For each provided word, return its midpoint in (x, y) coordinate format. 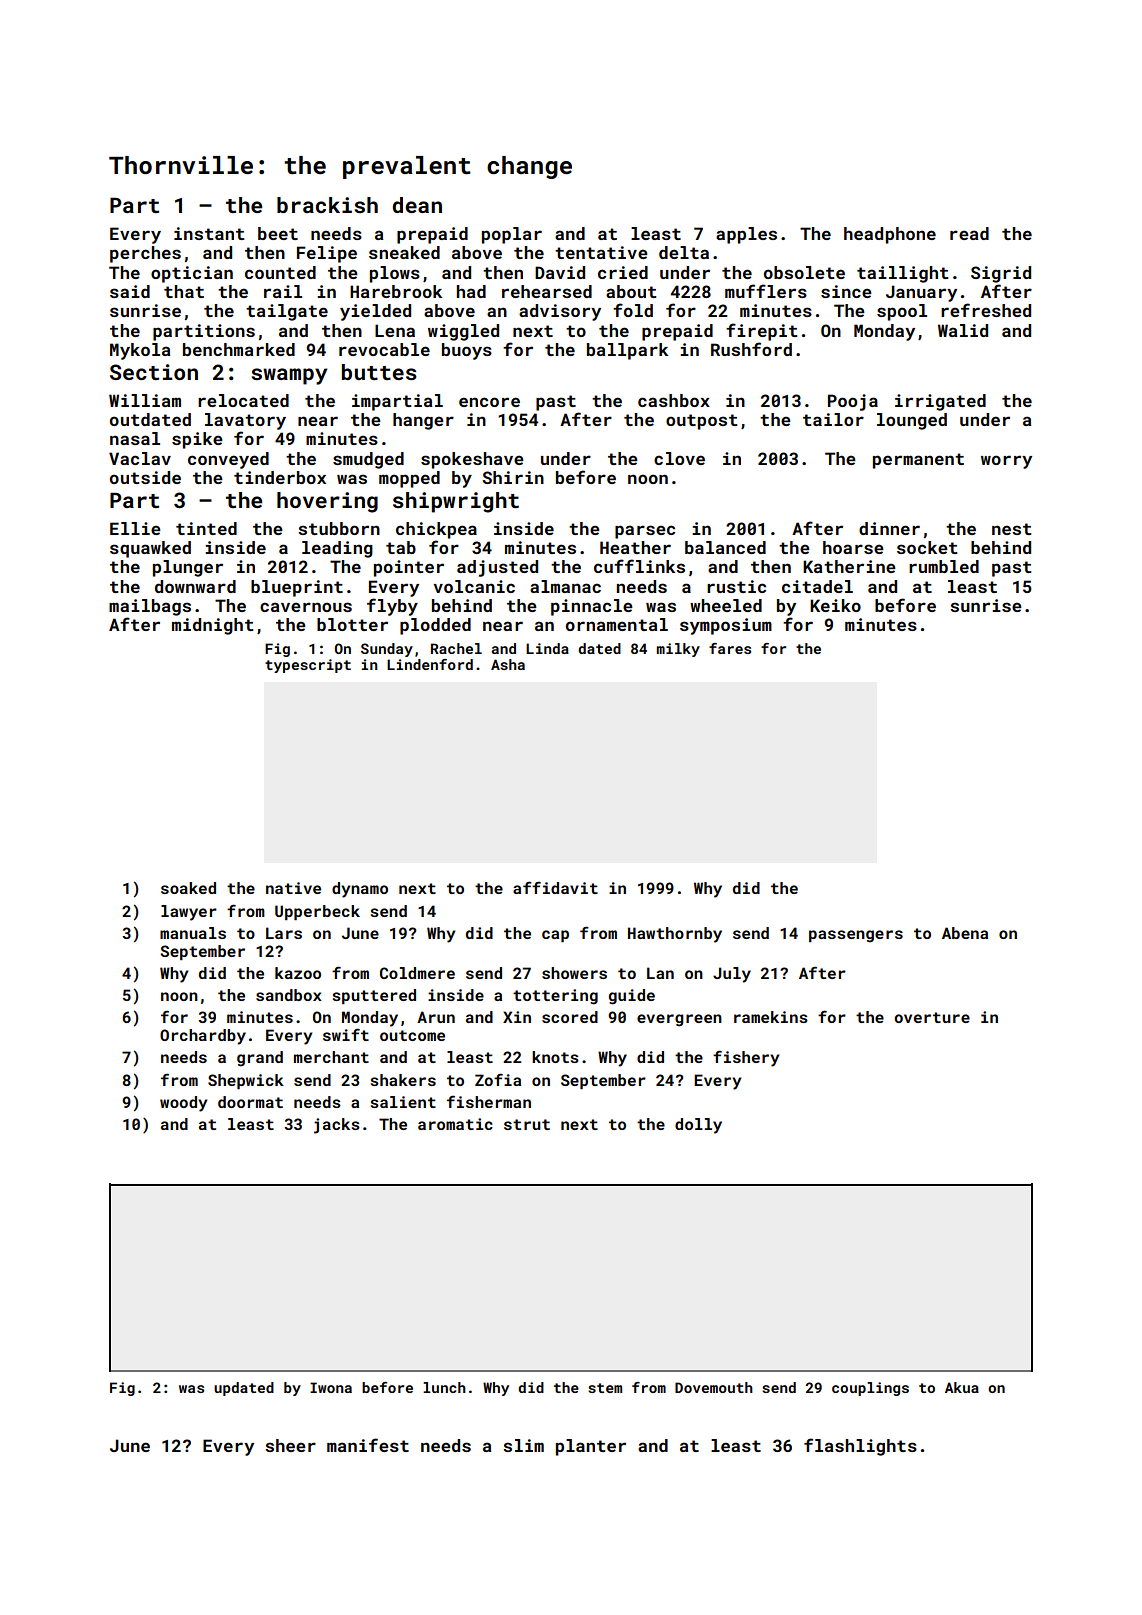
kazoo (298, 973)
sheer (290, 1445)
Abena (965, 933)
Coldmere (417, 973)
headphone (890, 235)
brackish (327, 205)
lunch (444, 1387)
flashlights (860, 1447)
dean (417, 205)
